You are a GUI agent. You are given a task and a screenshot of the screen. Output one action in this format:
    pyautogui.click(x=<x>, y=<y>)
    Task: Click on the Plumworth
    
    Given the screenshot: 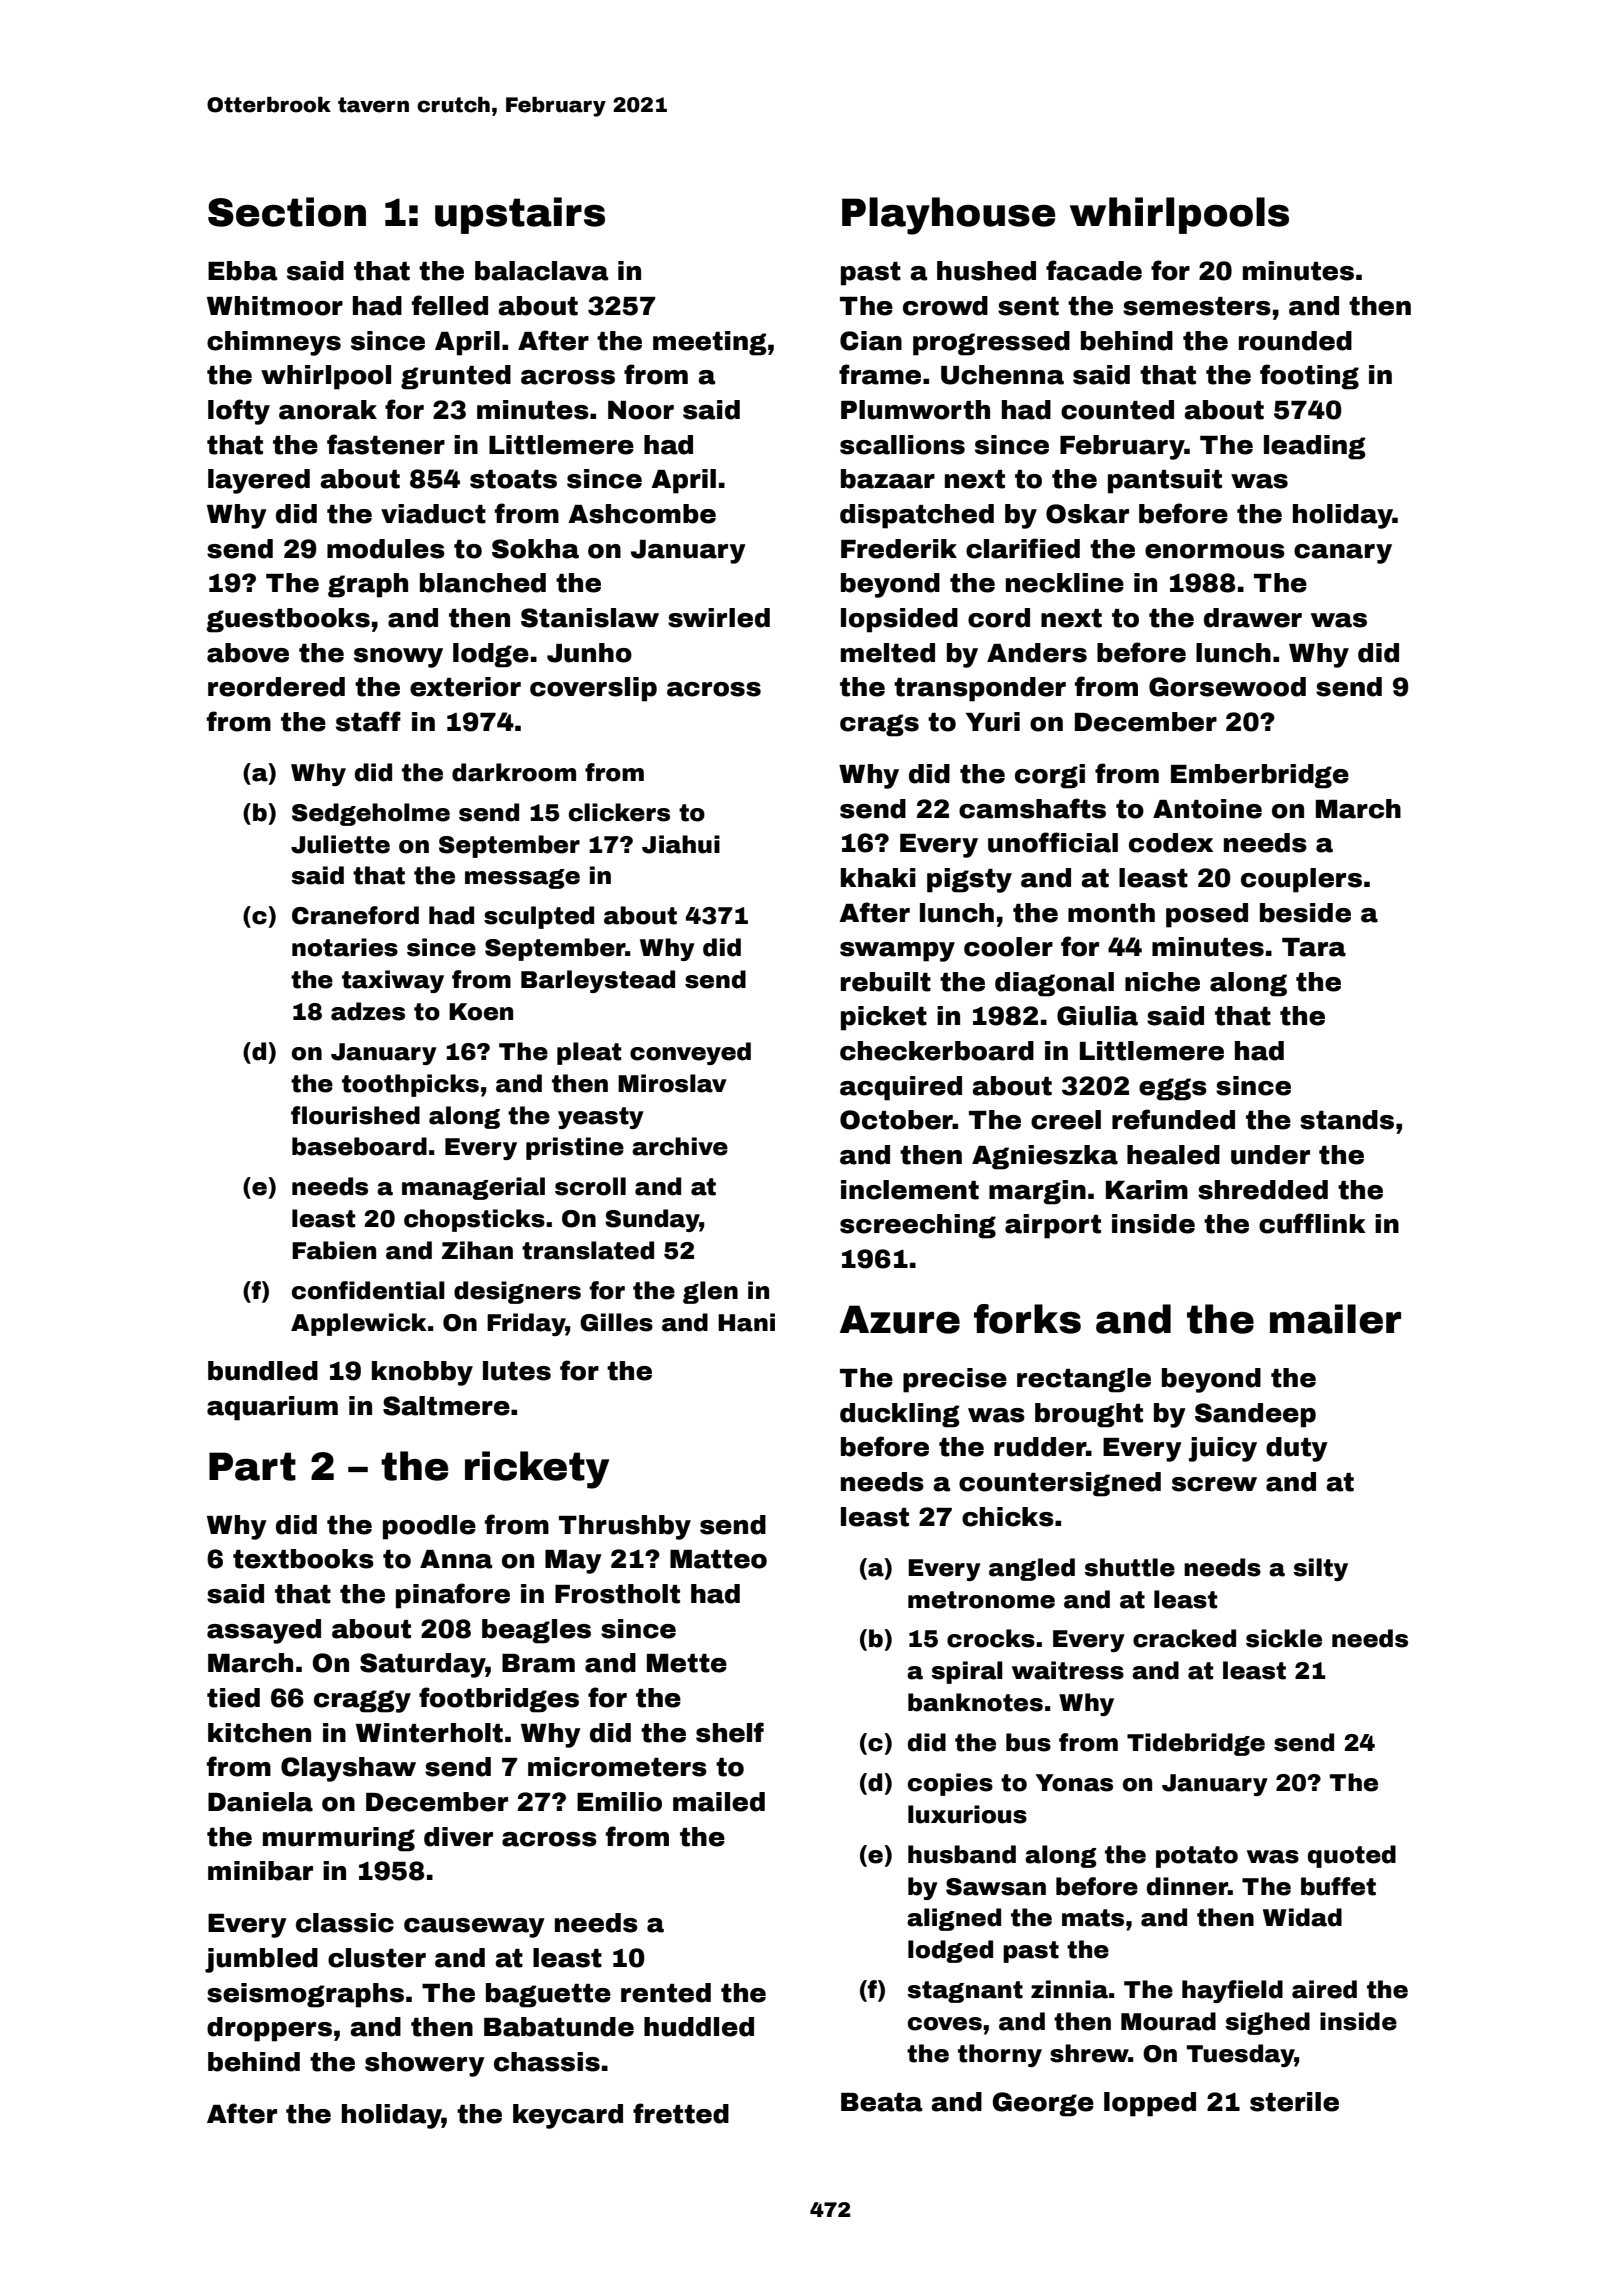 What is the action you would take?
    pyautogui.click(x=915, y=410)
